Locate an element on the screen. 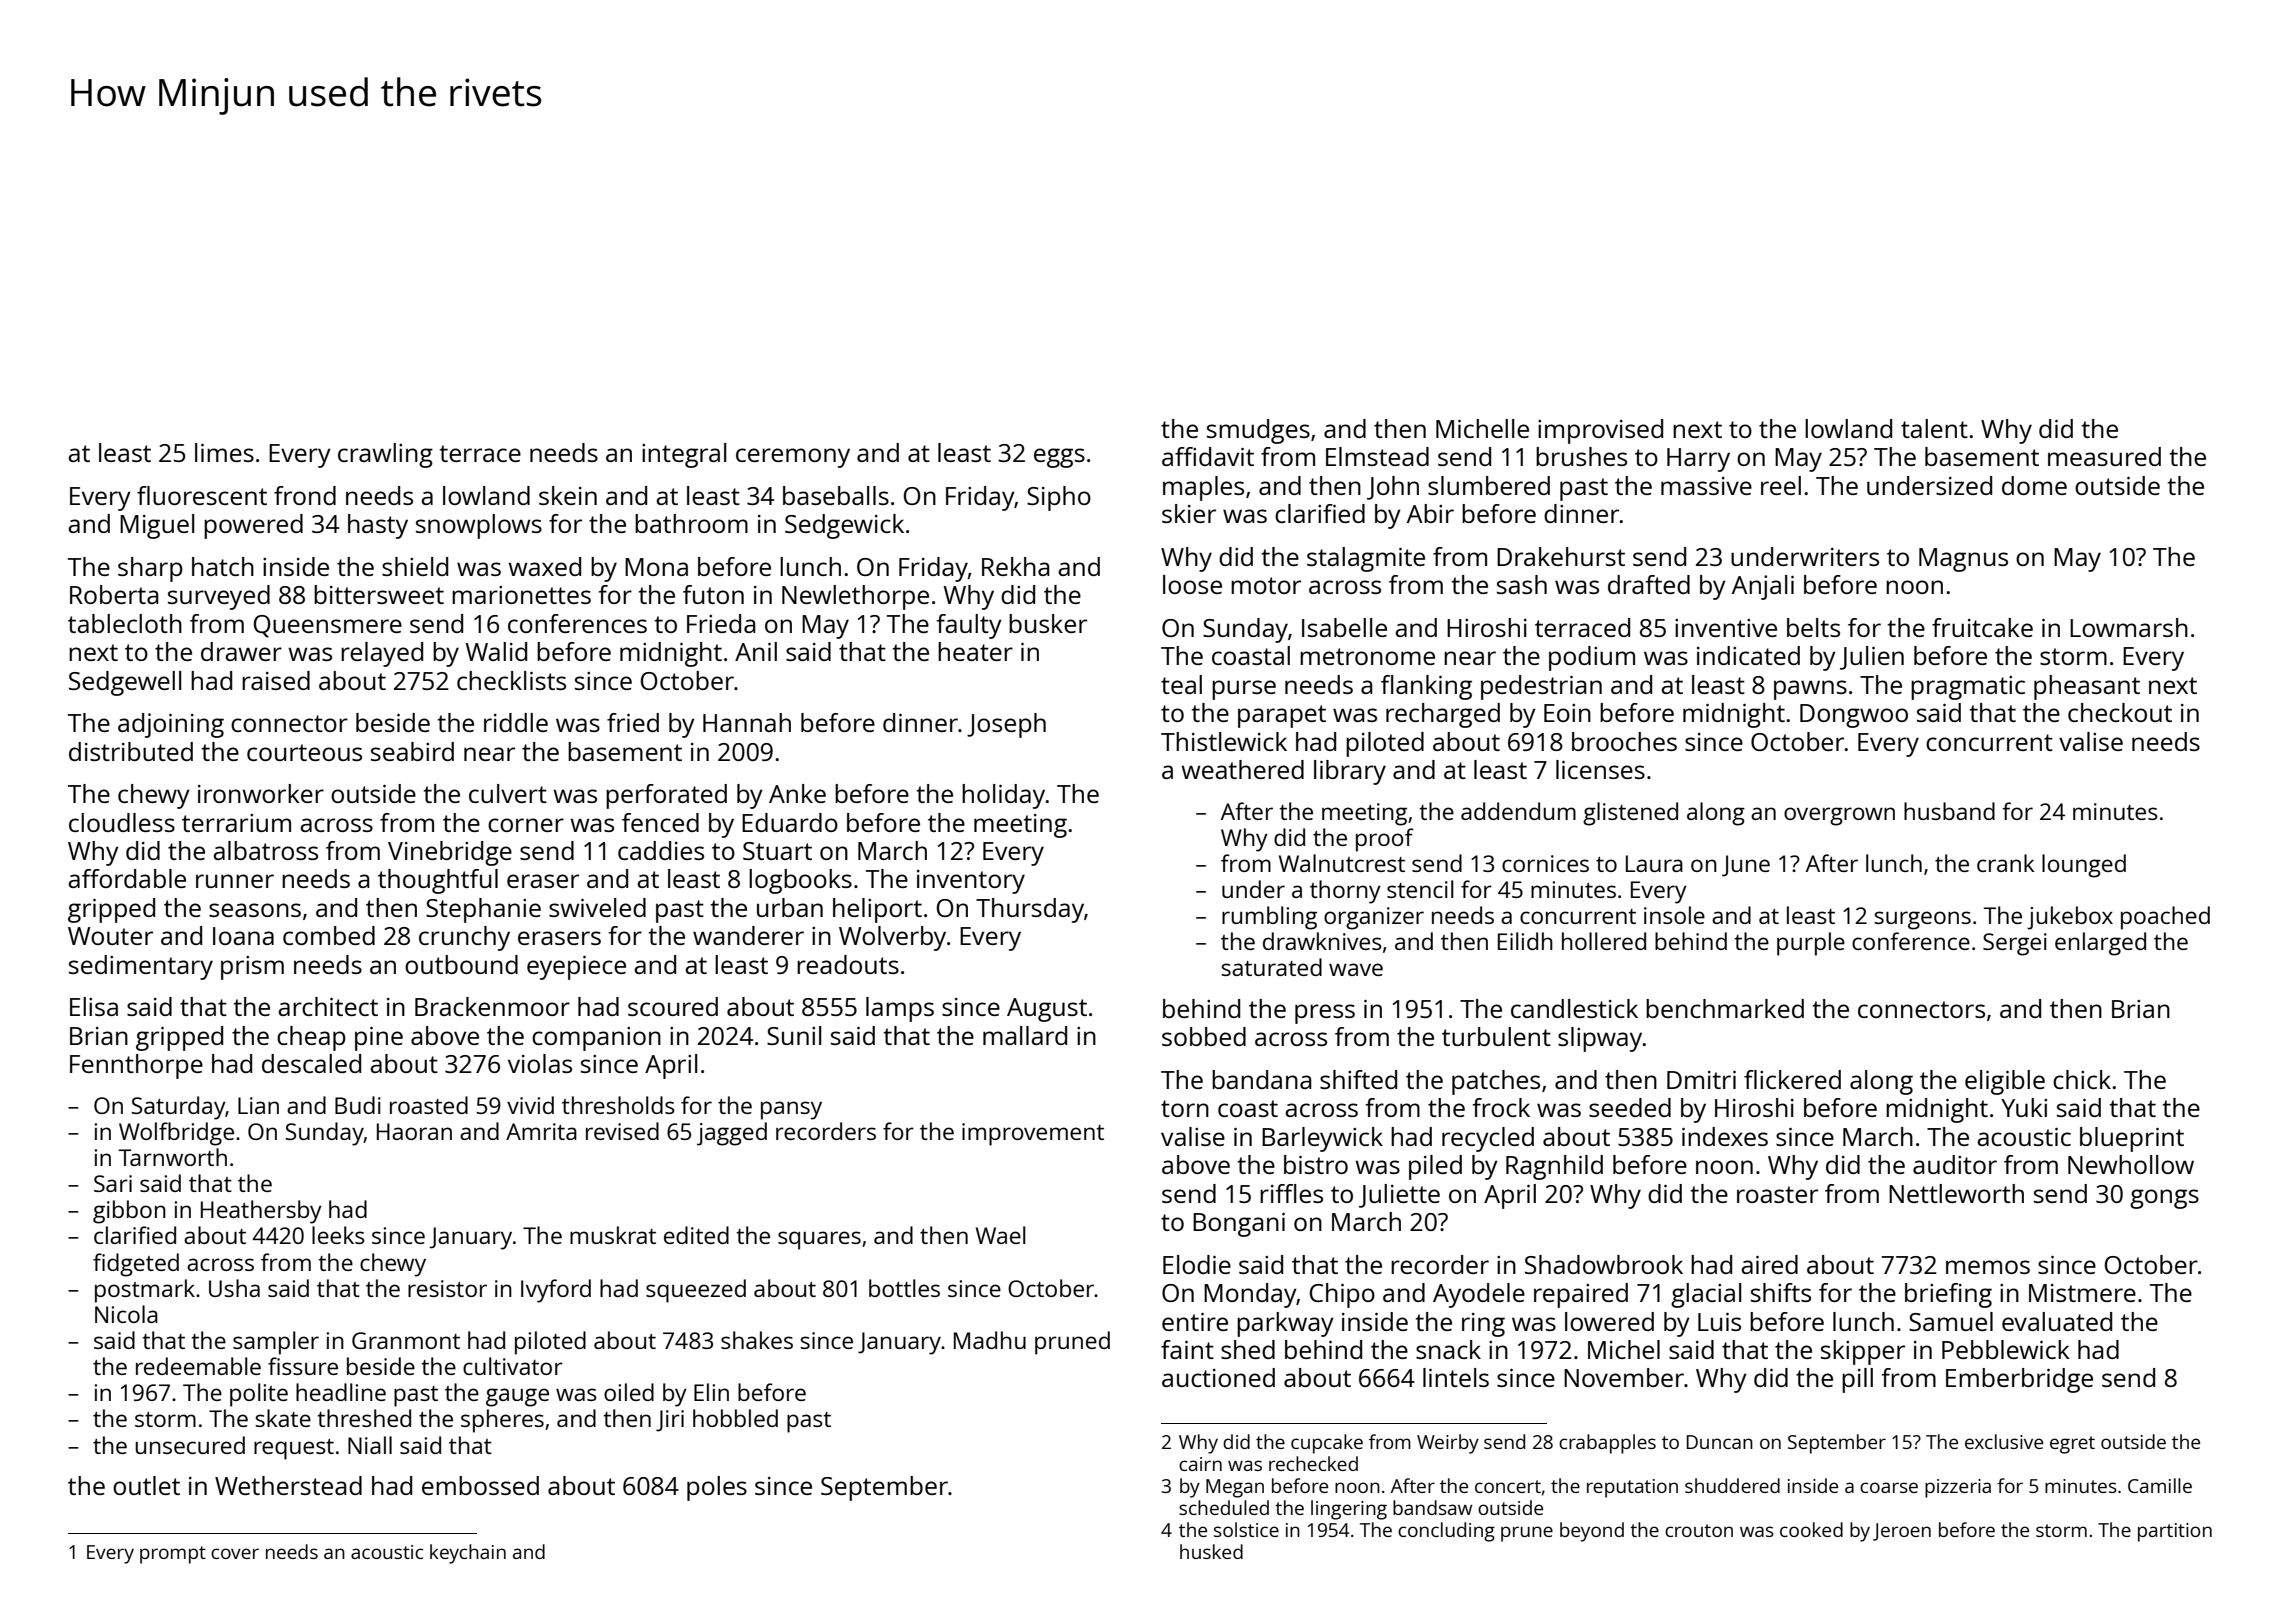 The width and height of the screenshot is (2282, 1614). readouts is located at coordinates (848, 964).
